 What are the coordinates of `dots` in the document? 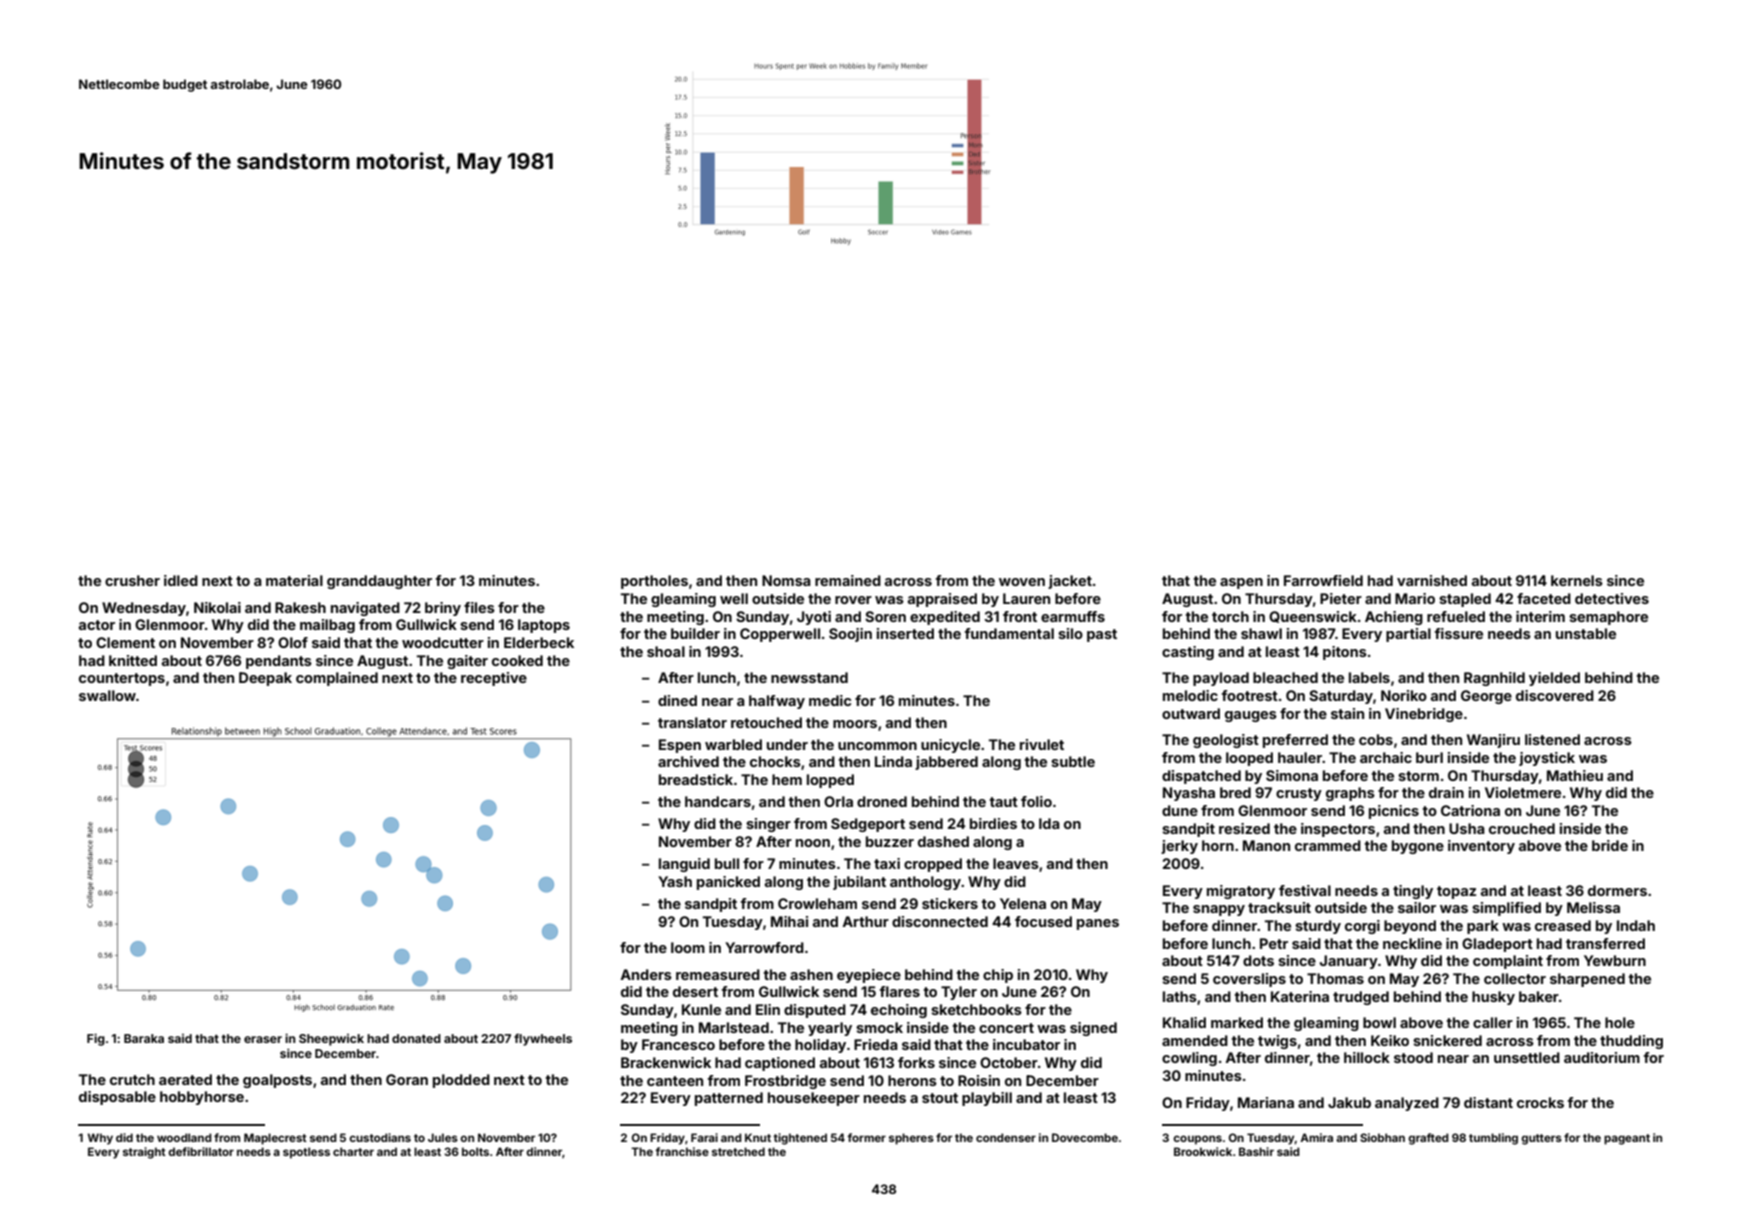 It's located at (1258, 960).
